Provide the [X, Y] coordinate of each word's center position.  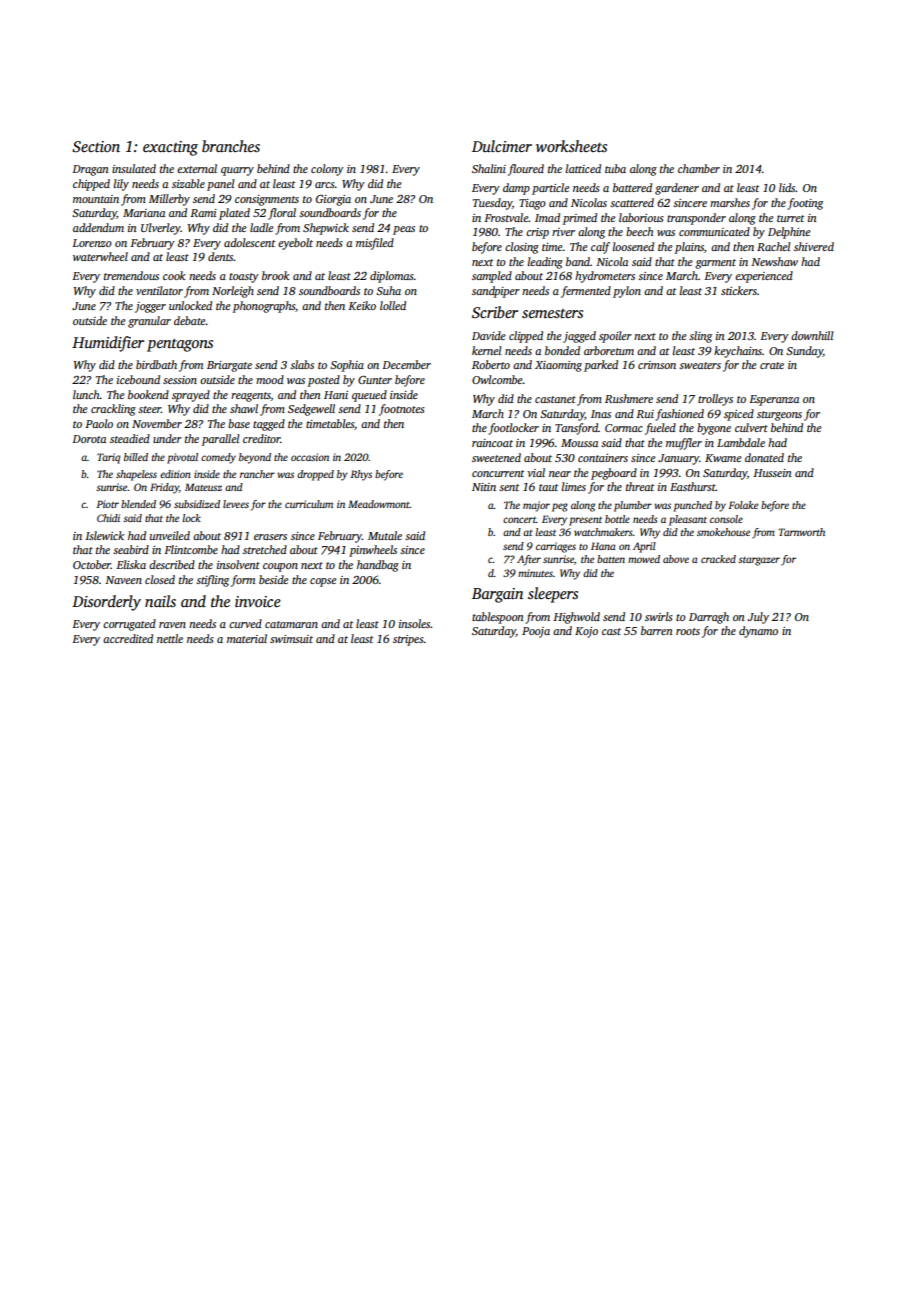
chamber [699, 168]
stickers [739, 290]
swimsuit [291, 639]
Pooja [536, 632]
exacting [170, 148]
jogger [150, 307]
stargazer [759, 561]
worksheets [571, 146]
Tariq [108, 458]
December [406, 364]
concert [519, 520]
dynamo [758, 632]
